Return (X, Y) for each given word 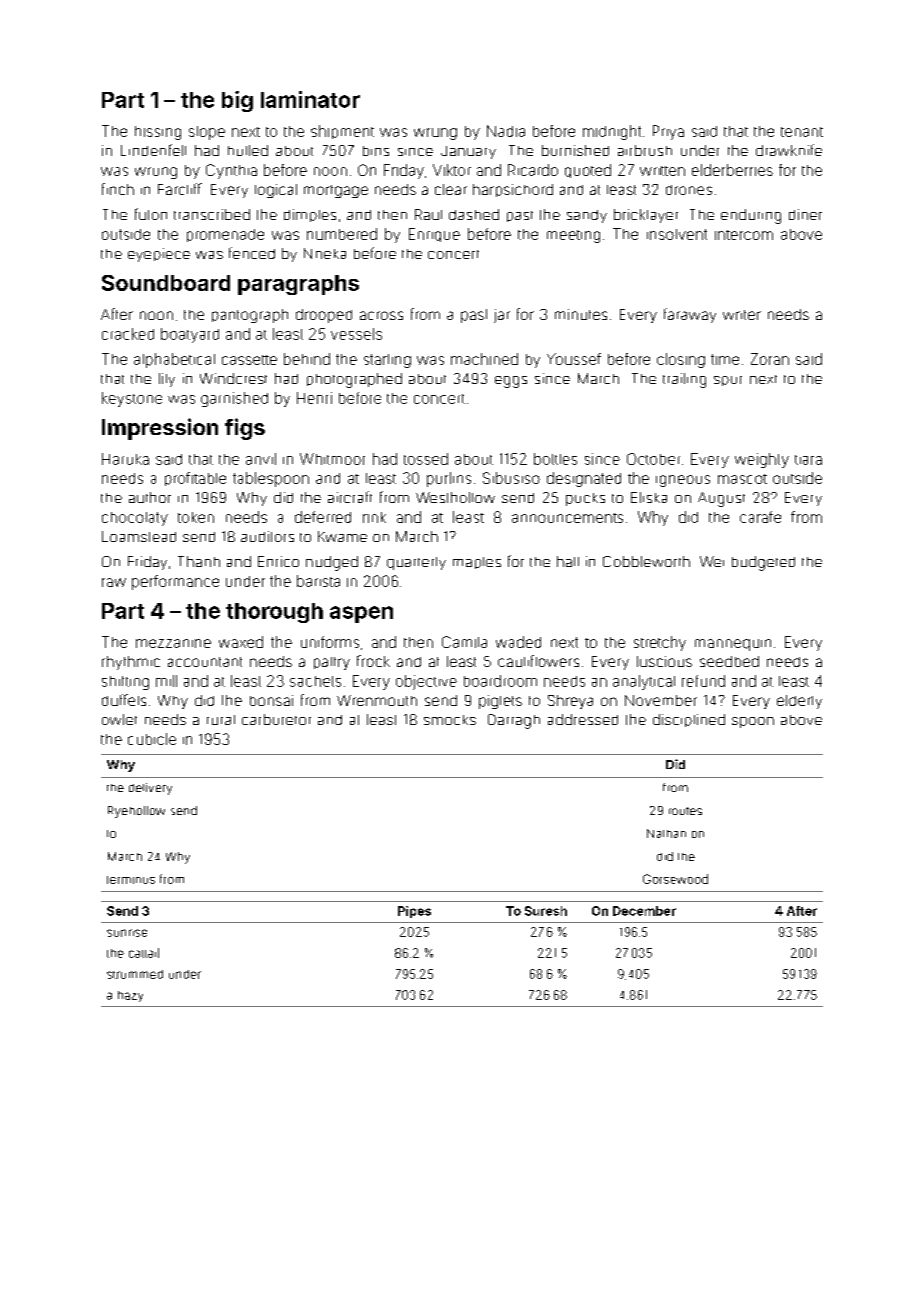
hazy (130, 996)
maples (477, 563)
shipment (342, 132)
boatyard (190, 335)
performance (175, 582)
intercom (744, 235)
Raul (428, 214)
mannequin (733, 645)
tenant (802, 132)
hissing (158, 133)
